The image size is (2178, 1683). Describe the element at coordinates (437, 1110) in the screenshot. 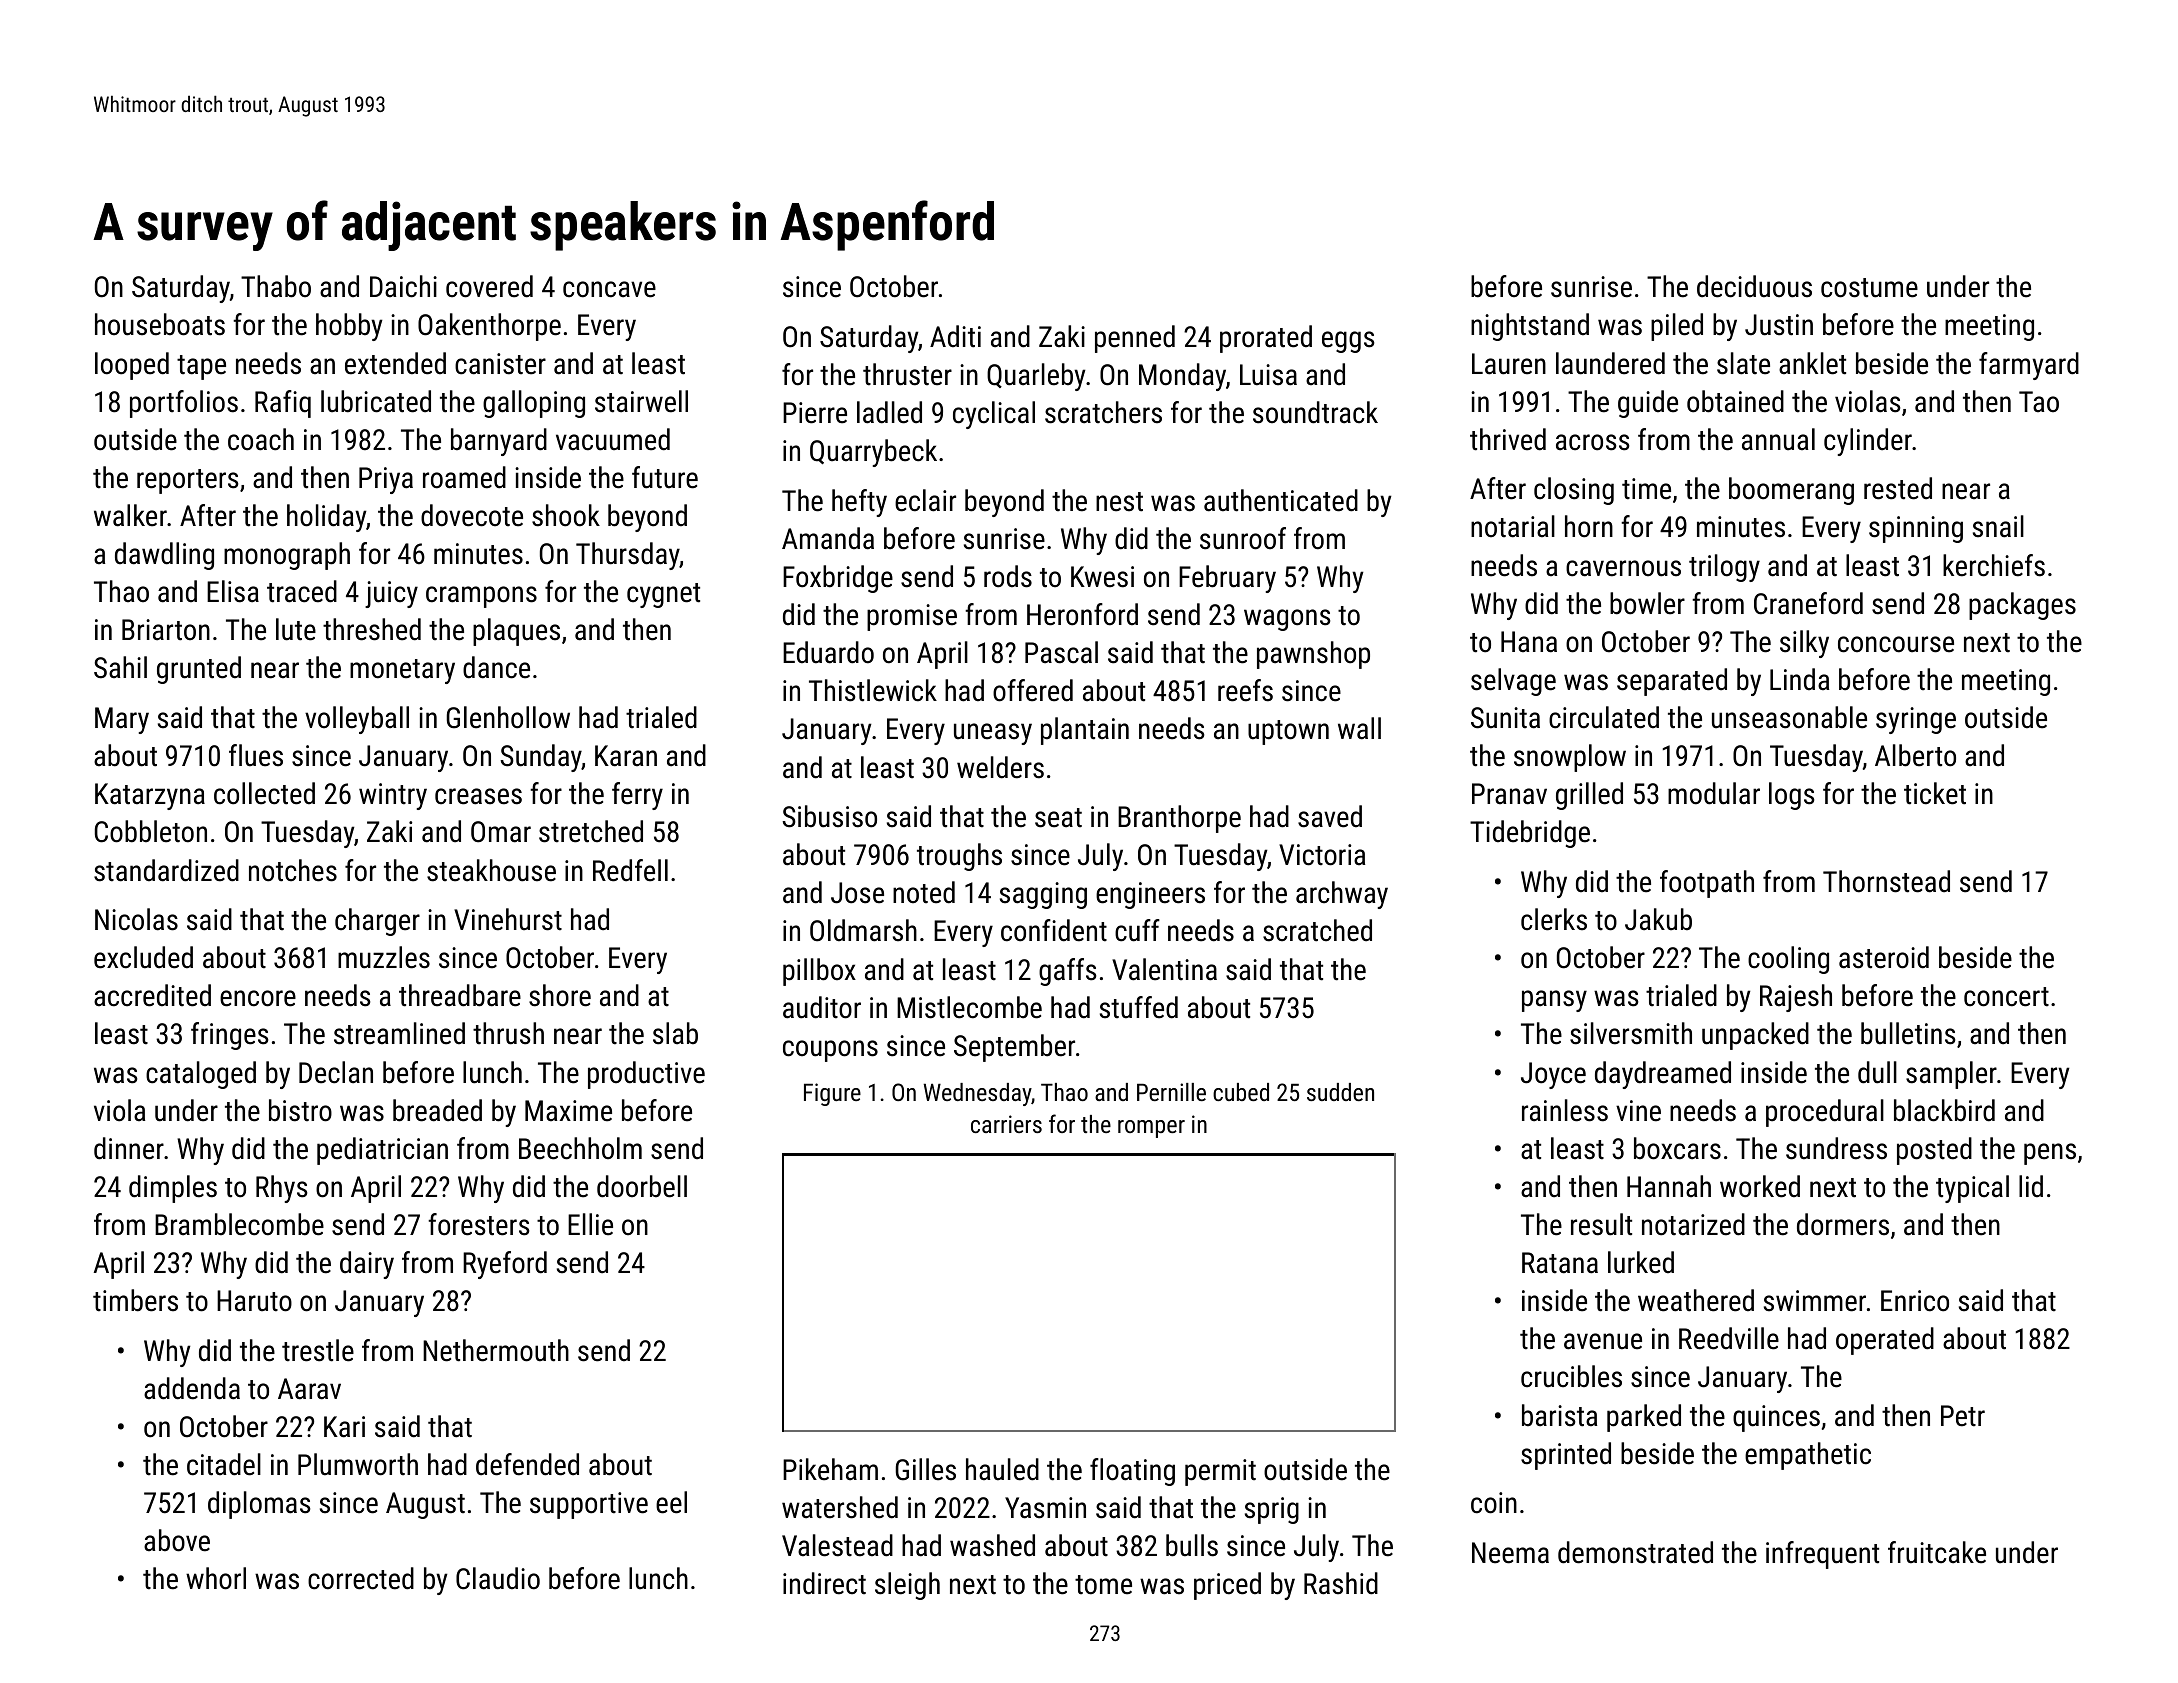

I see `breaded` at that location.
